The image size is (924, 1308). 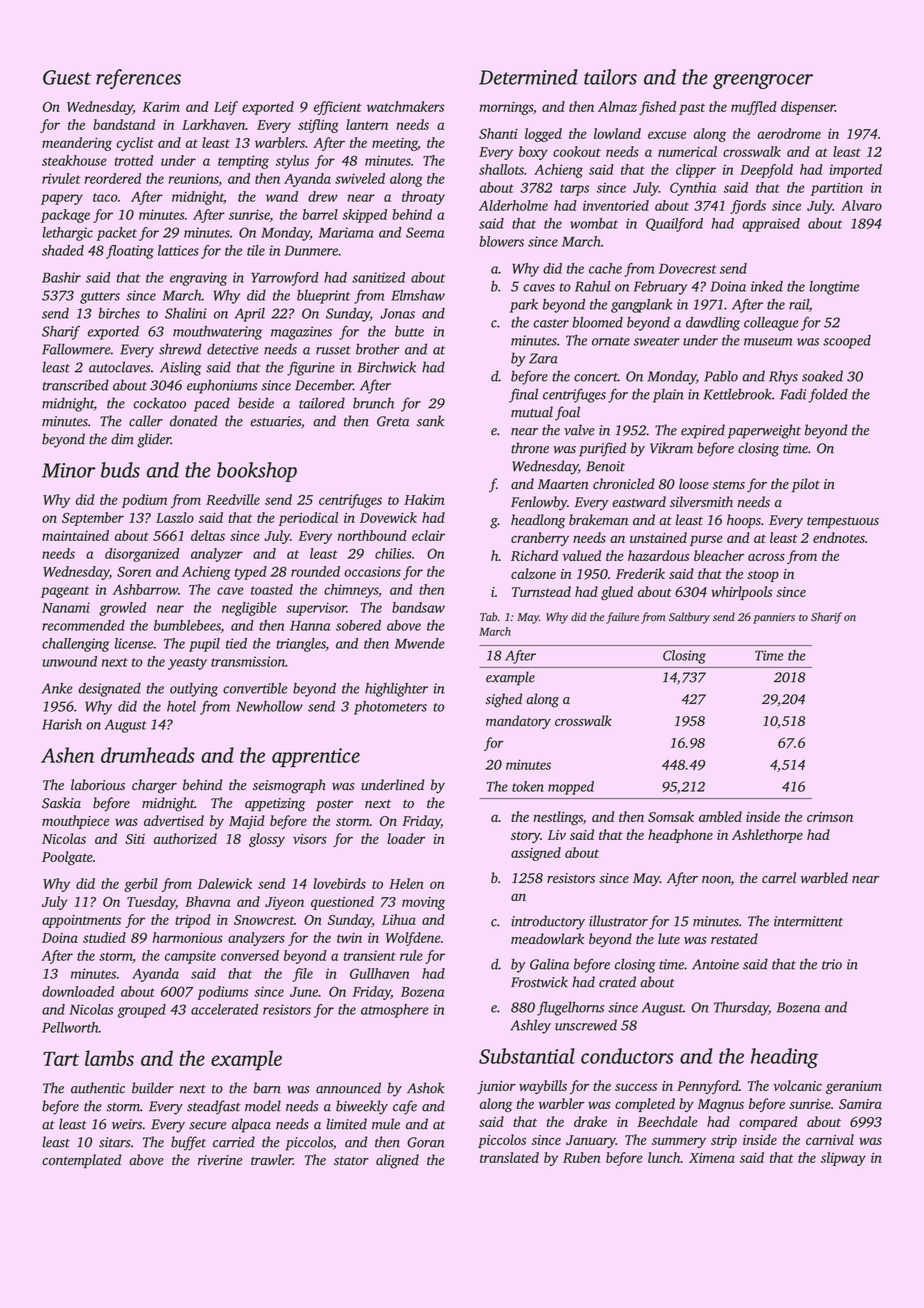 I want to click on accelerated, so click(x=224, y=1009).
